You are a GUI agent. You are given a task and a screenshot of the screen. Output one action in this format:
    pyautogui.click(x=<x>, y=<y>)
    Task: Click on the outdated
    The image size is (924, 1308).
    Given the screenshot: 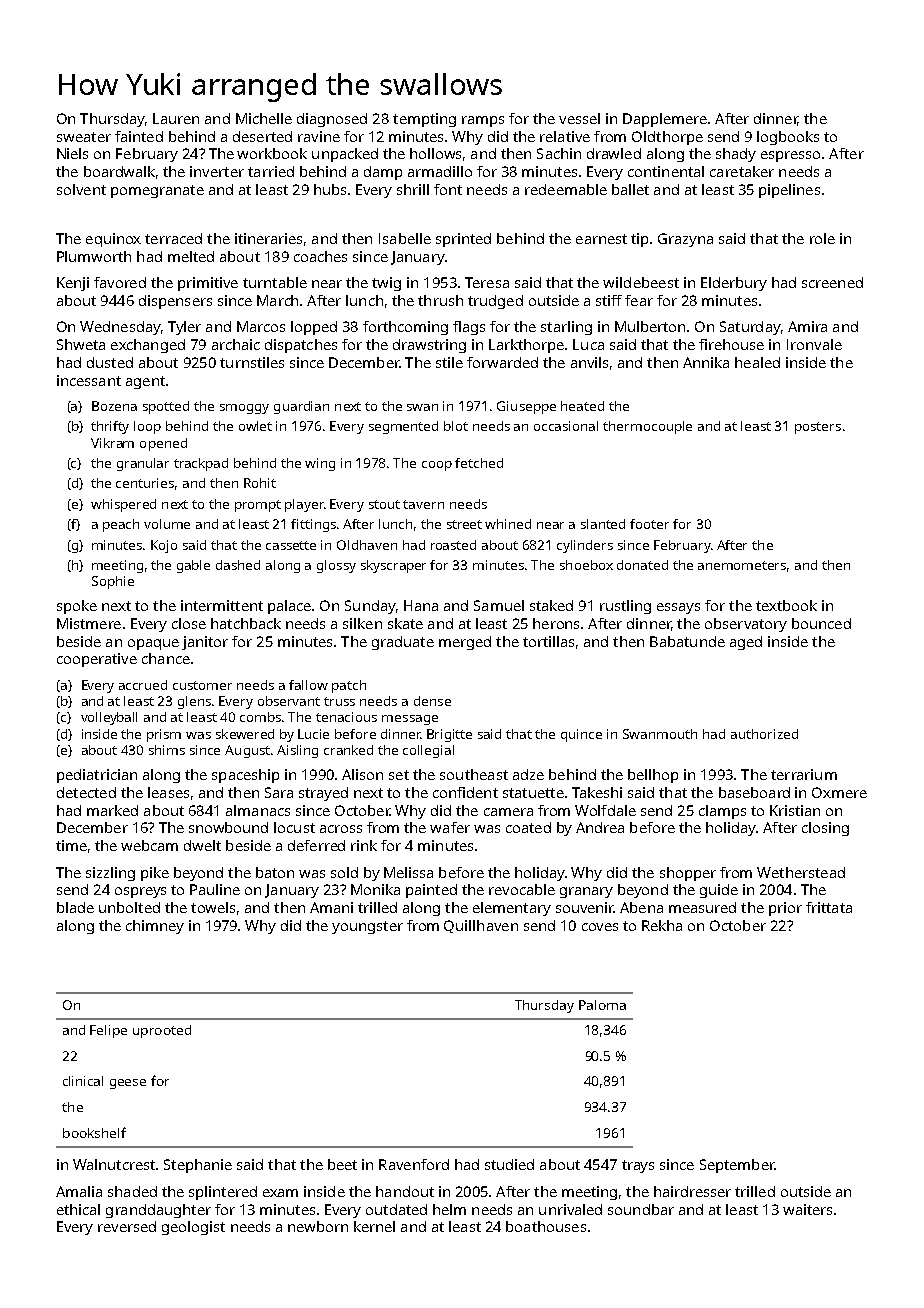 What is the action you would take?
    pyautogui.click(x=396, y=1209)
